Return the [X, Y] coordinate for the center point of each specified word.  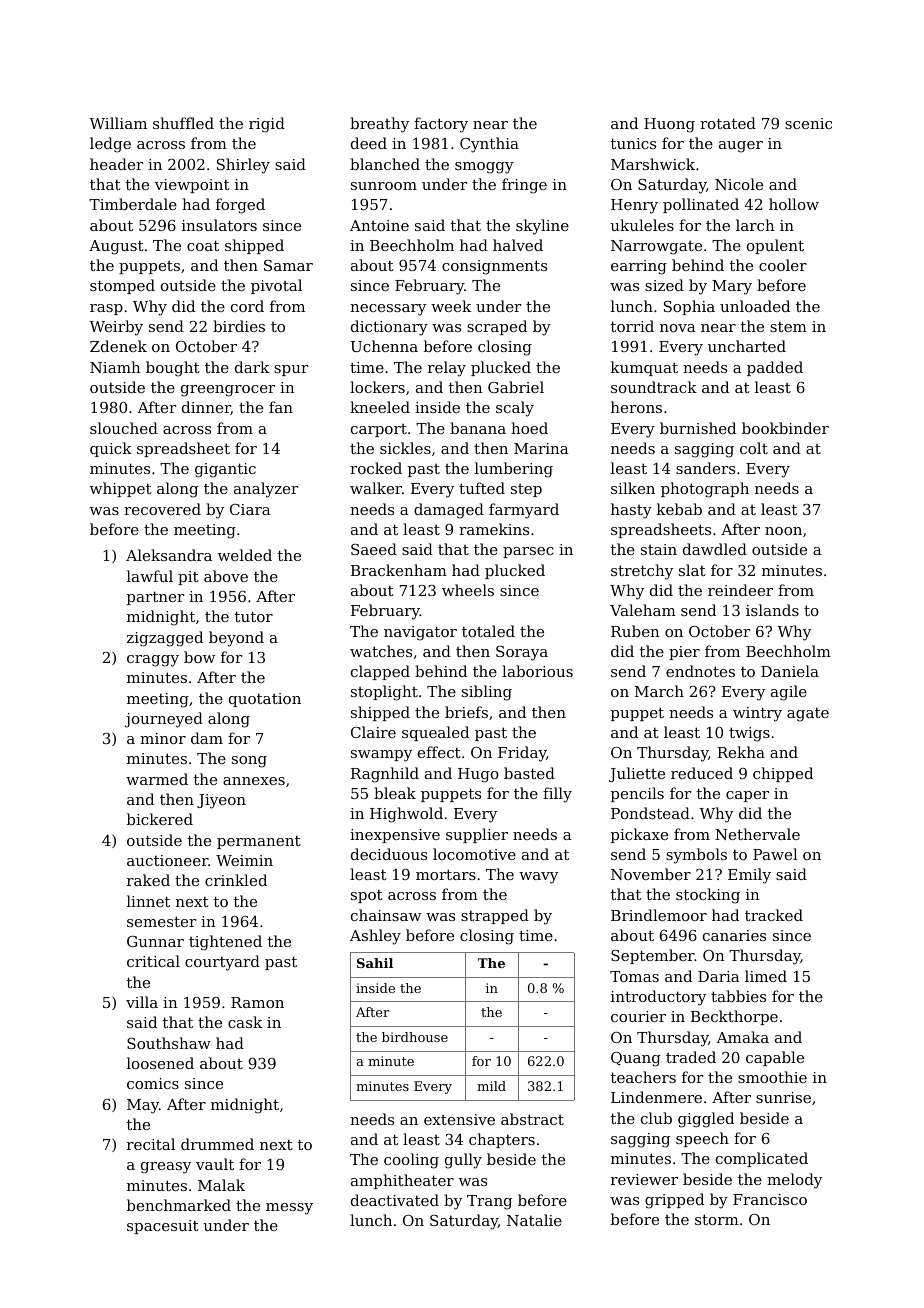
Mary [732, 287]
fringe [524, 186]
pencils [637, 794]
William [118, 123]
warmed [157, 779]
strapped [495, 916]
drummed [217, 1144]
